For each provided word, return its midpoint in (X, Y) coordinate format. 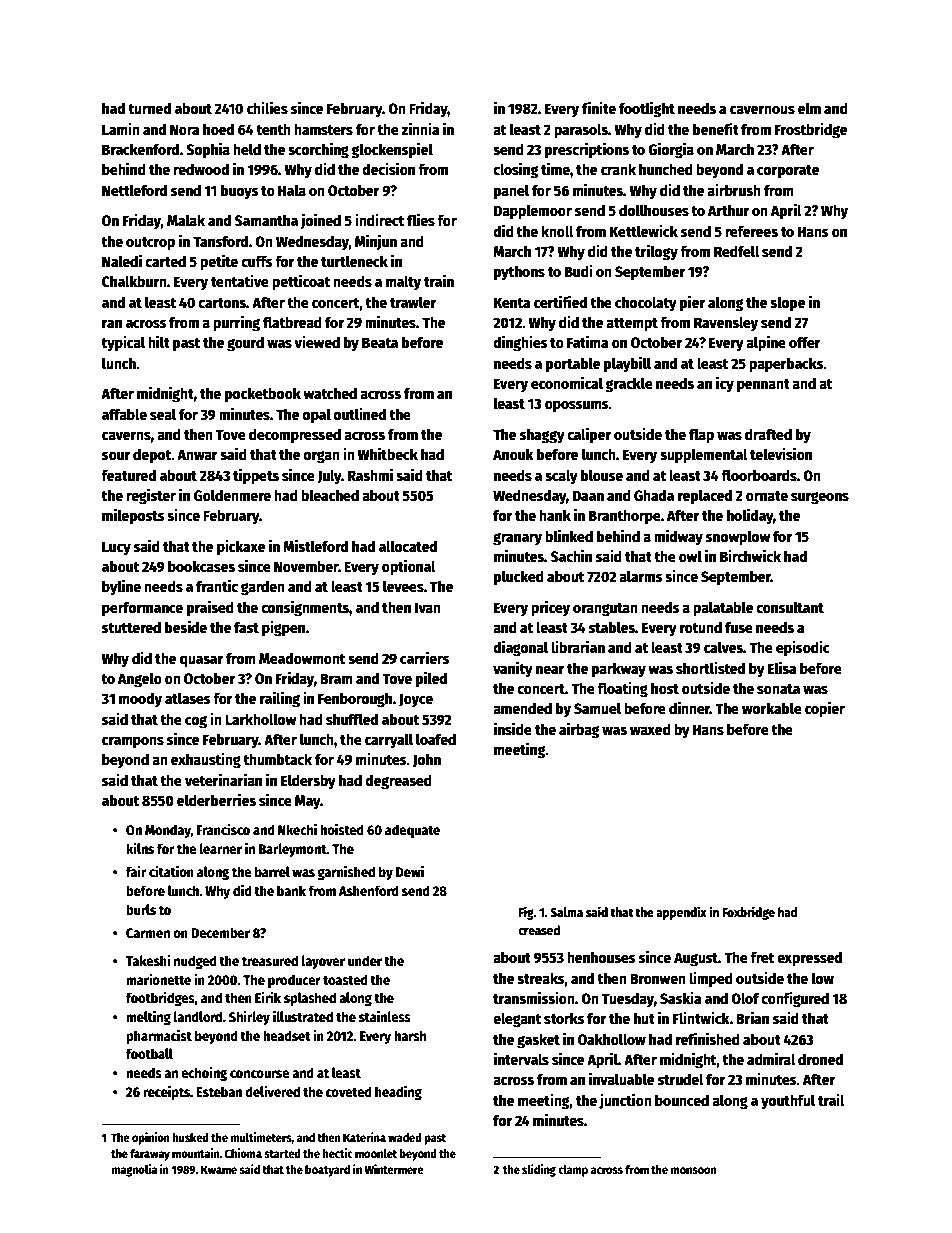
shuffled (352, 719)
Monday (168, 831)
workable (772, 708)
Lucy (116, 548)
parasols (581, 131)
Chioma (243, 1153)
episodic (803, 649)
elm (809, 108)
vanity (513, 669)
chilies (267, 107)
